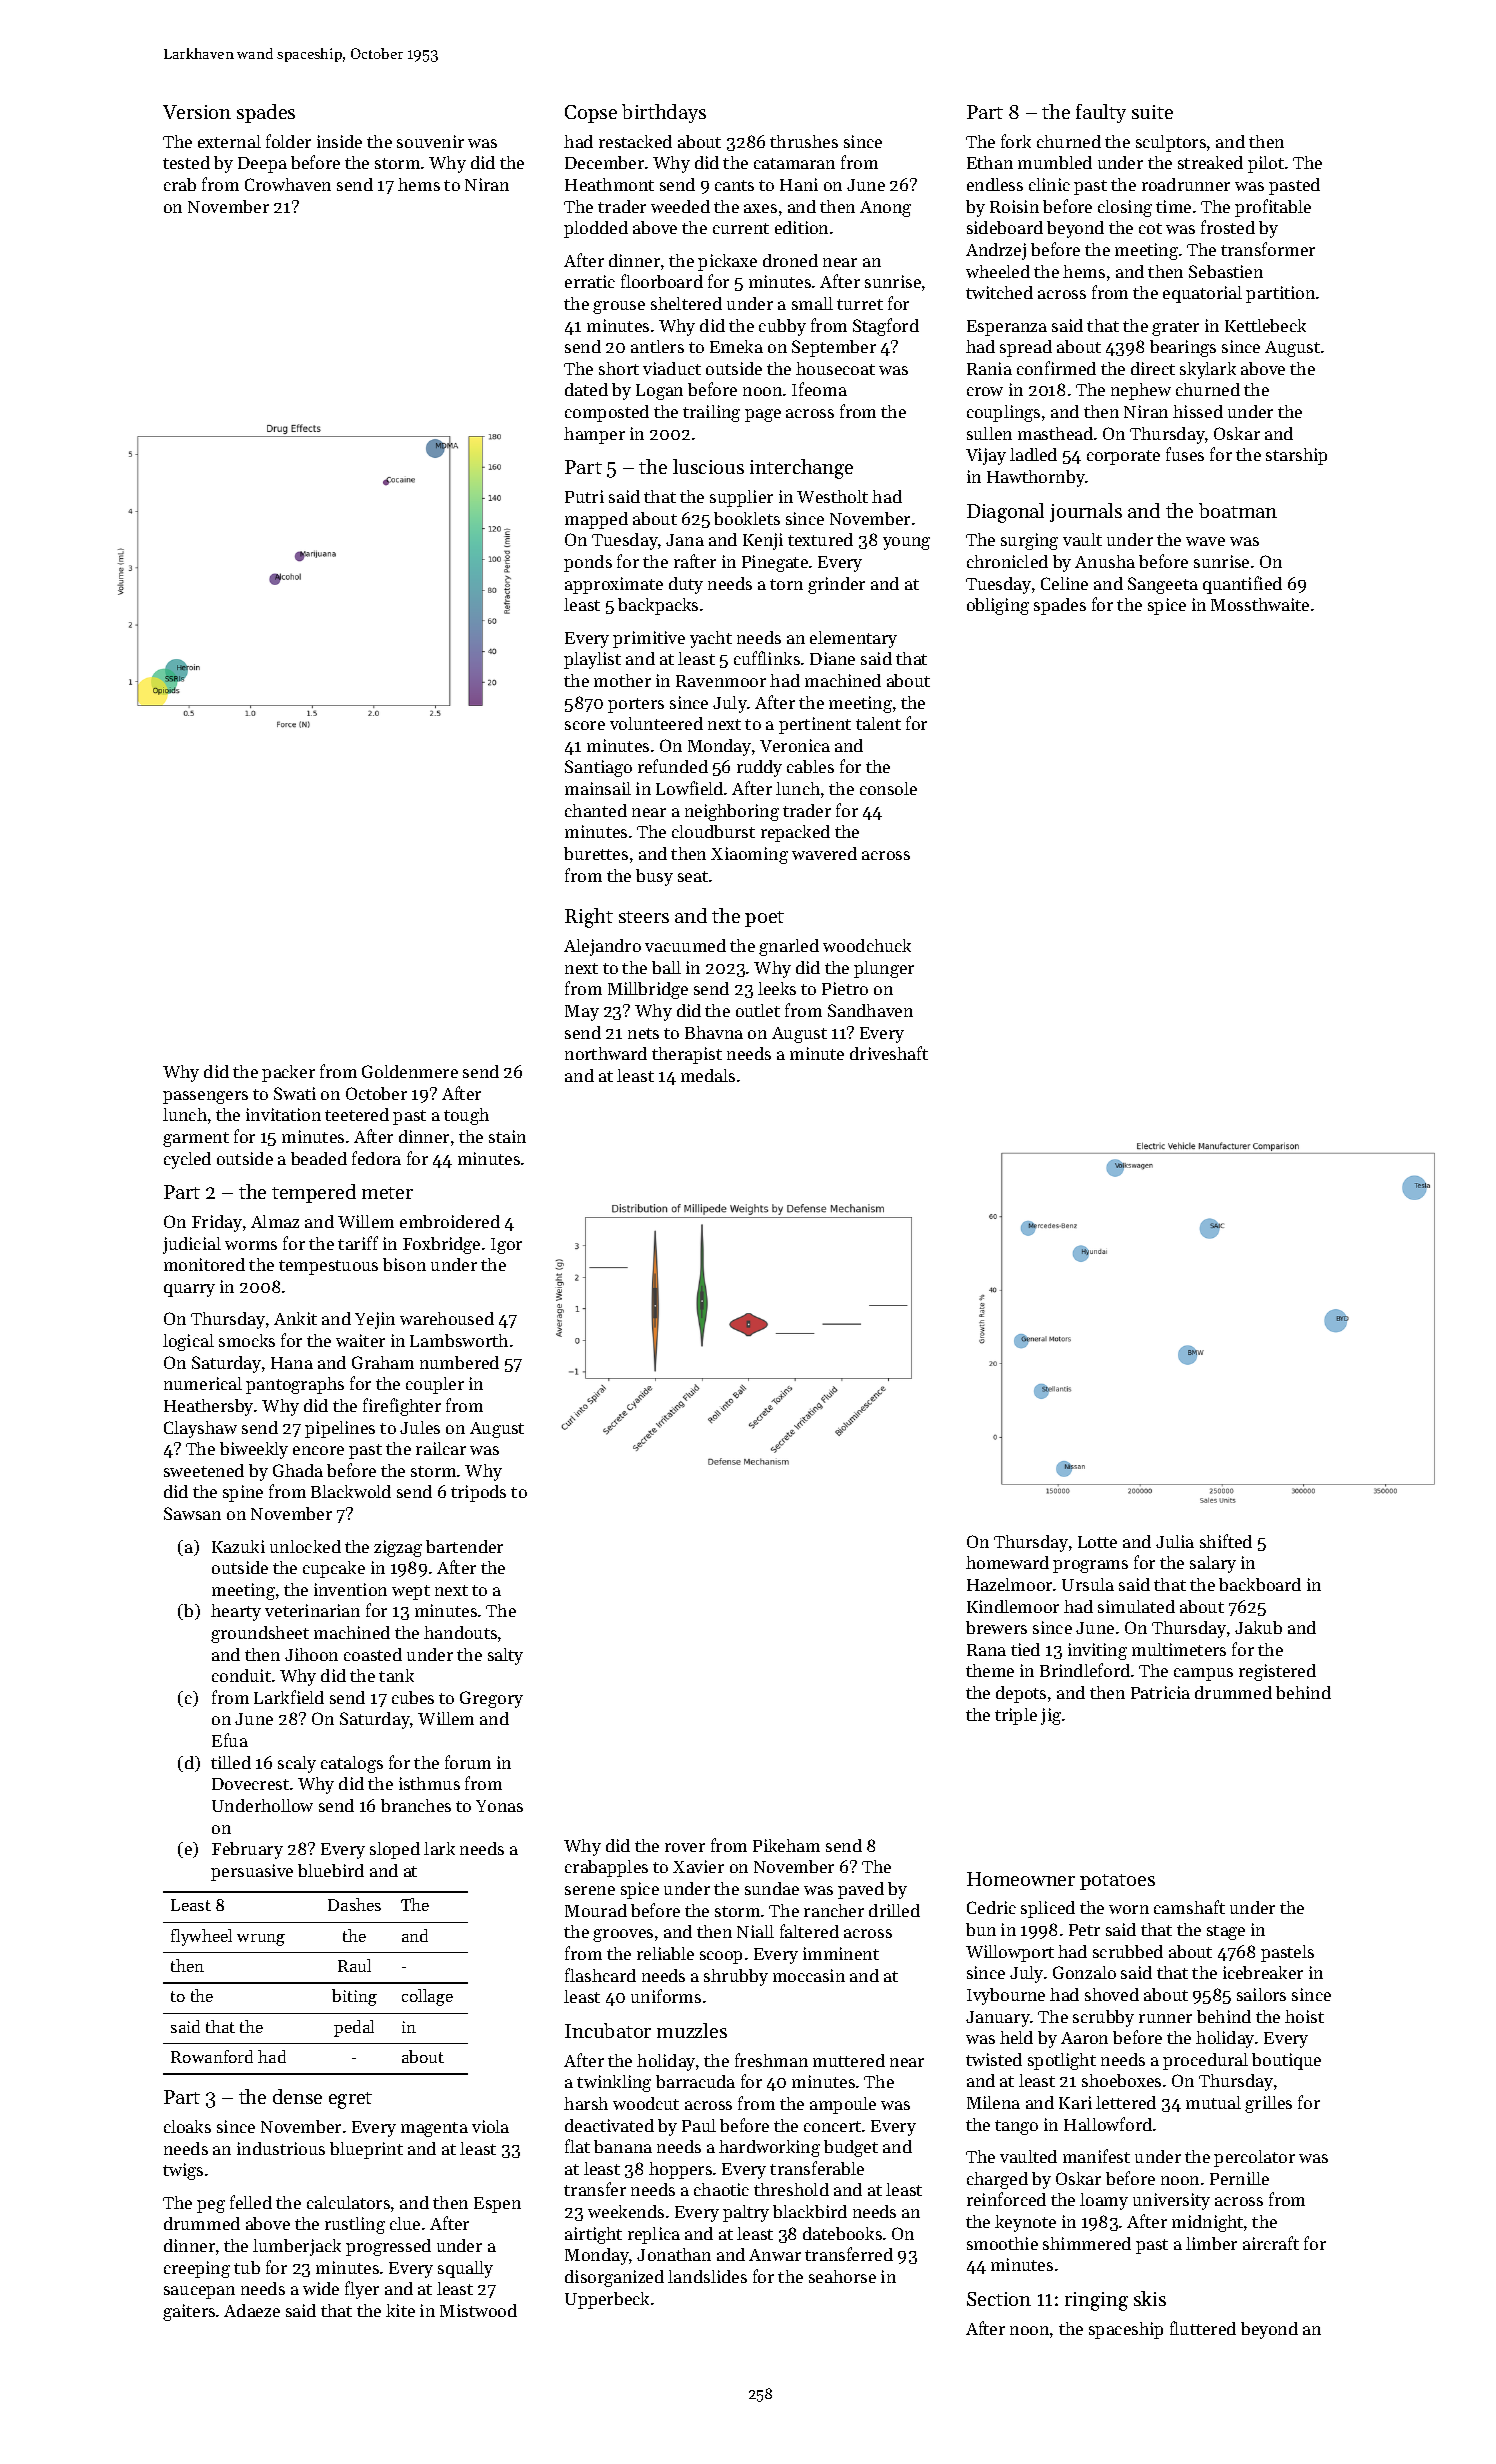 This screenshot has width=1496, height=2464. What do you see at coordinates (889, 1053) in the screenshot?
I see `driveshaft` at bounding box center [889, 1053].
